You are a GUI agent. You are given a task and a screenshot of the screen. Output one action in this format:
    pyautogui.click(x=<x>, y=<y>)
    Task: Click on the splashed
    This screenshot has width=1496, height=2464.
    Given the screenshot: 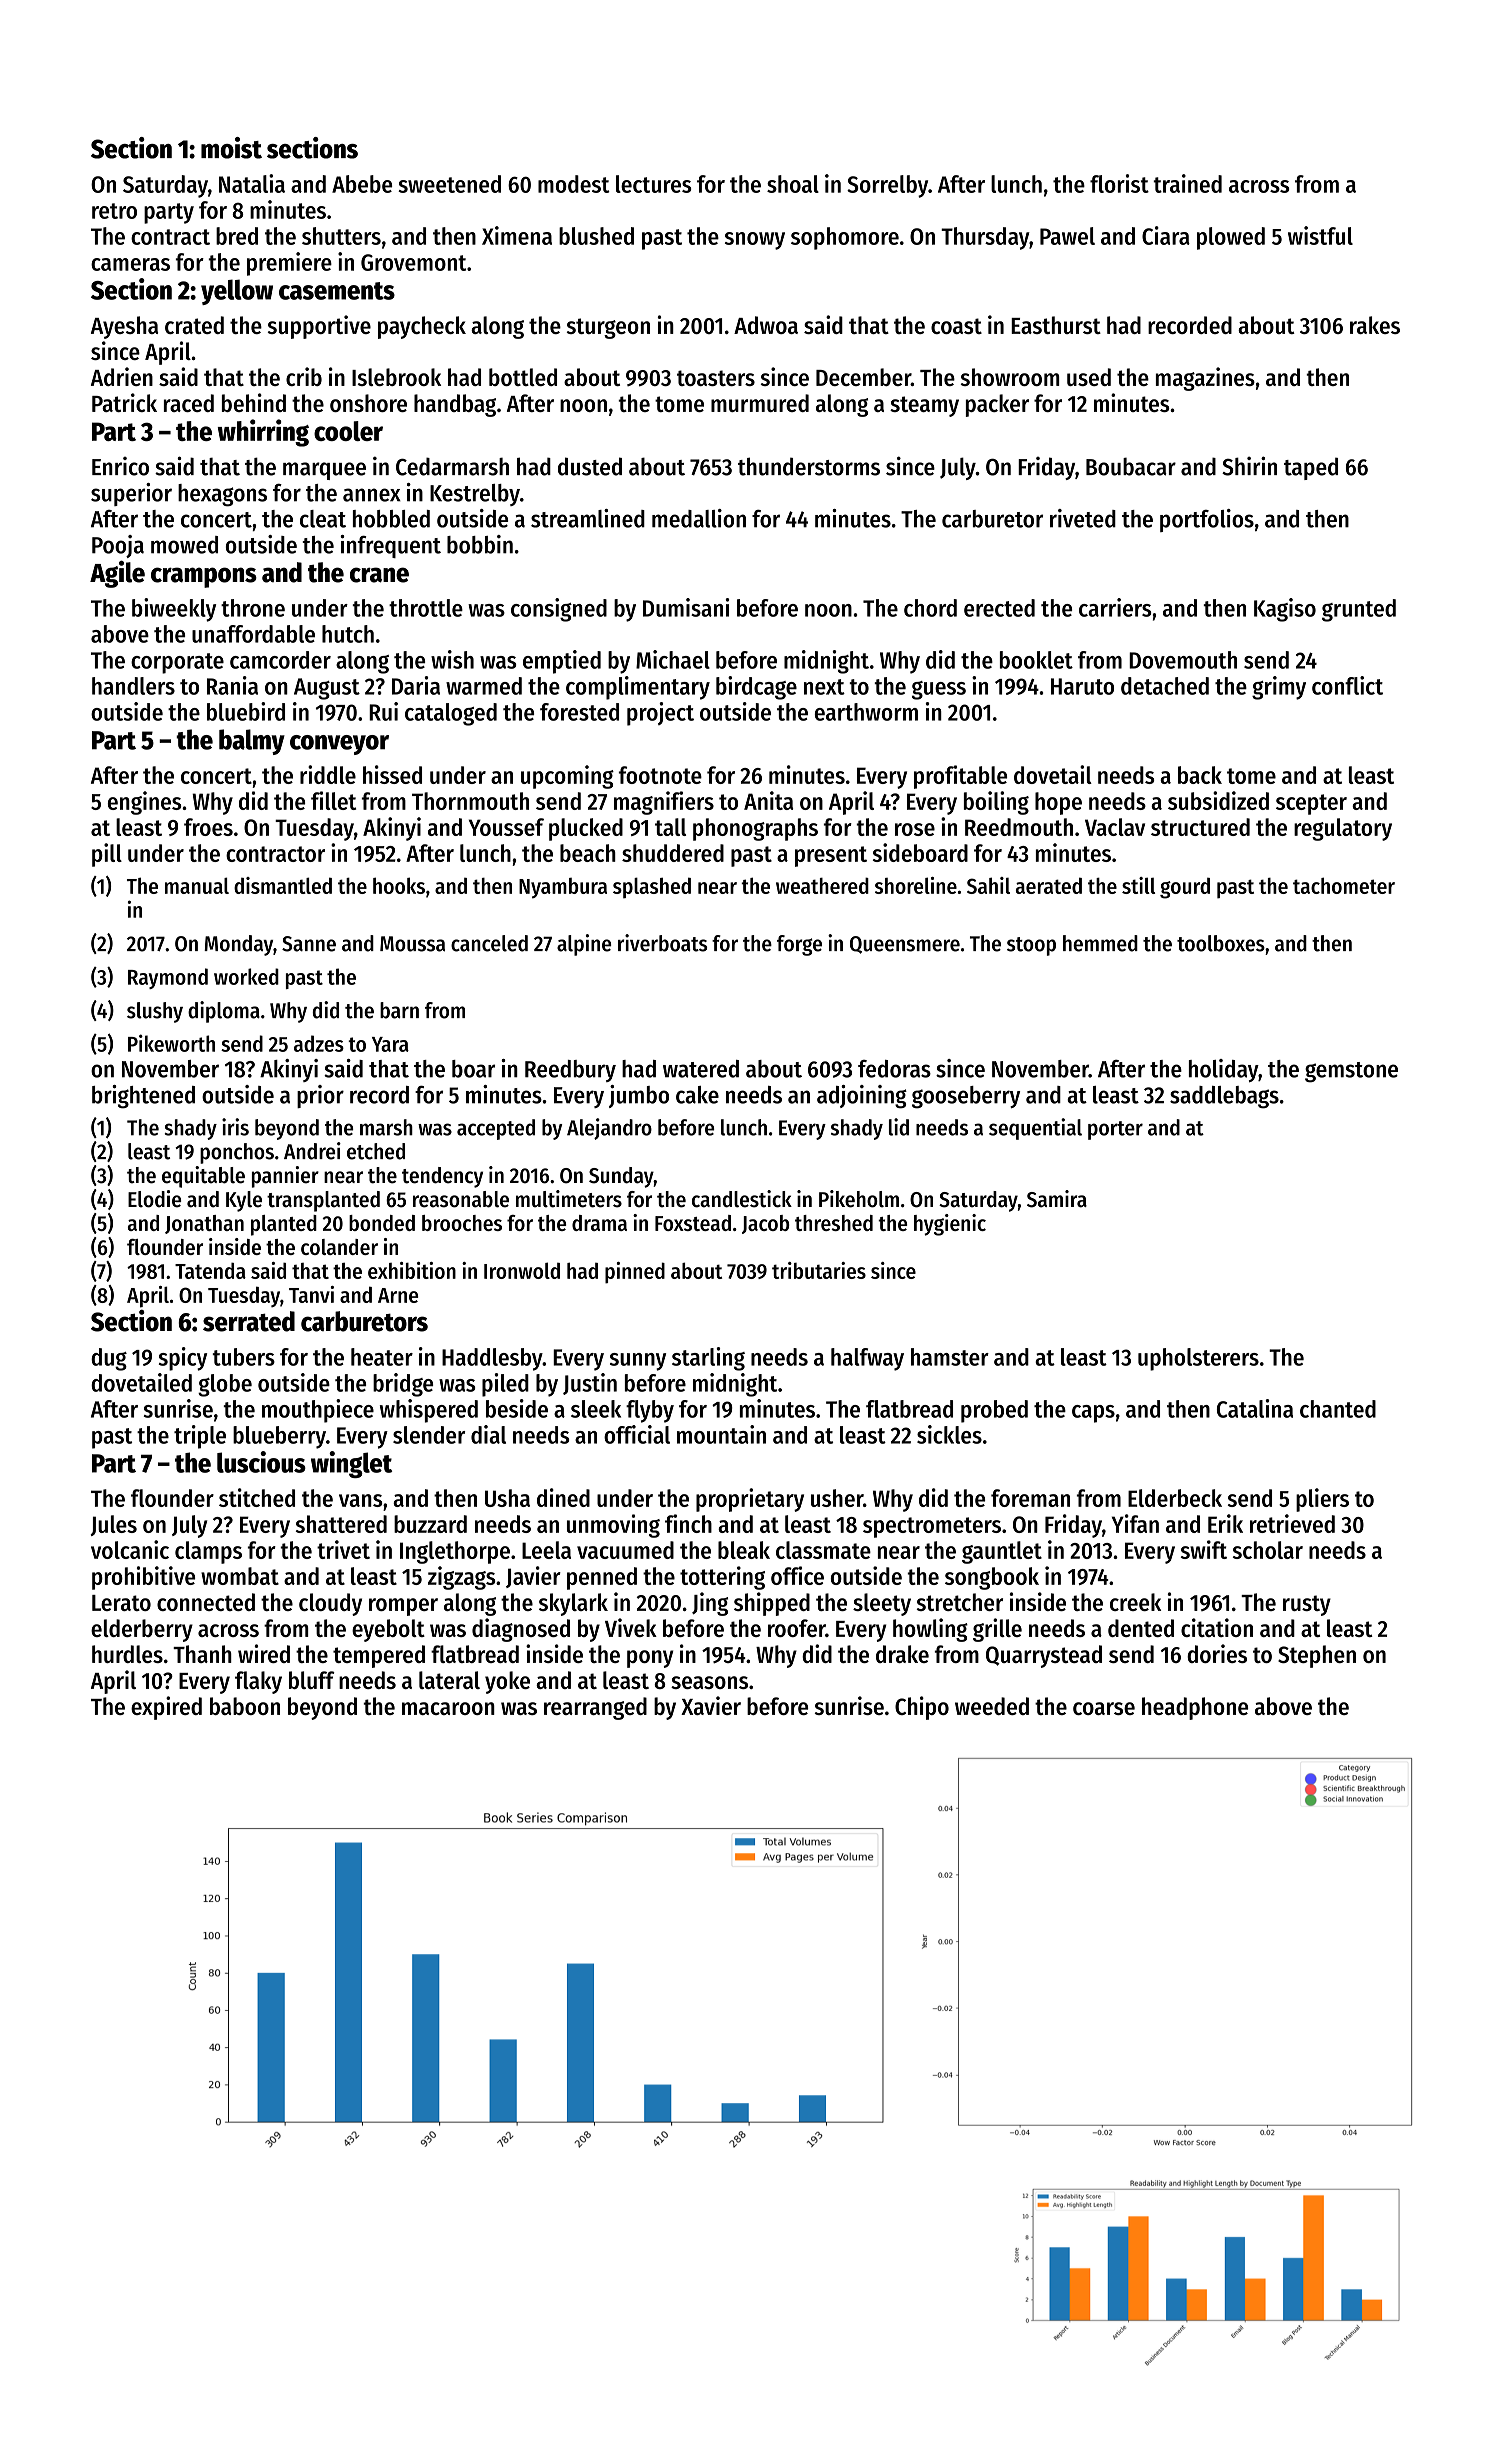 What is the action you would take?
    pyautogui.click(x=652, y=887)
